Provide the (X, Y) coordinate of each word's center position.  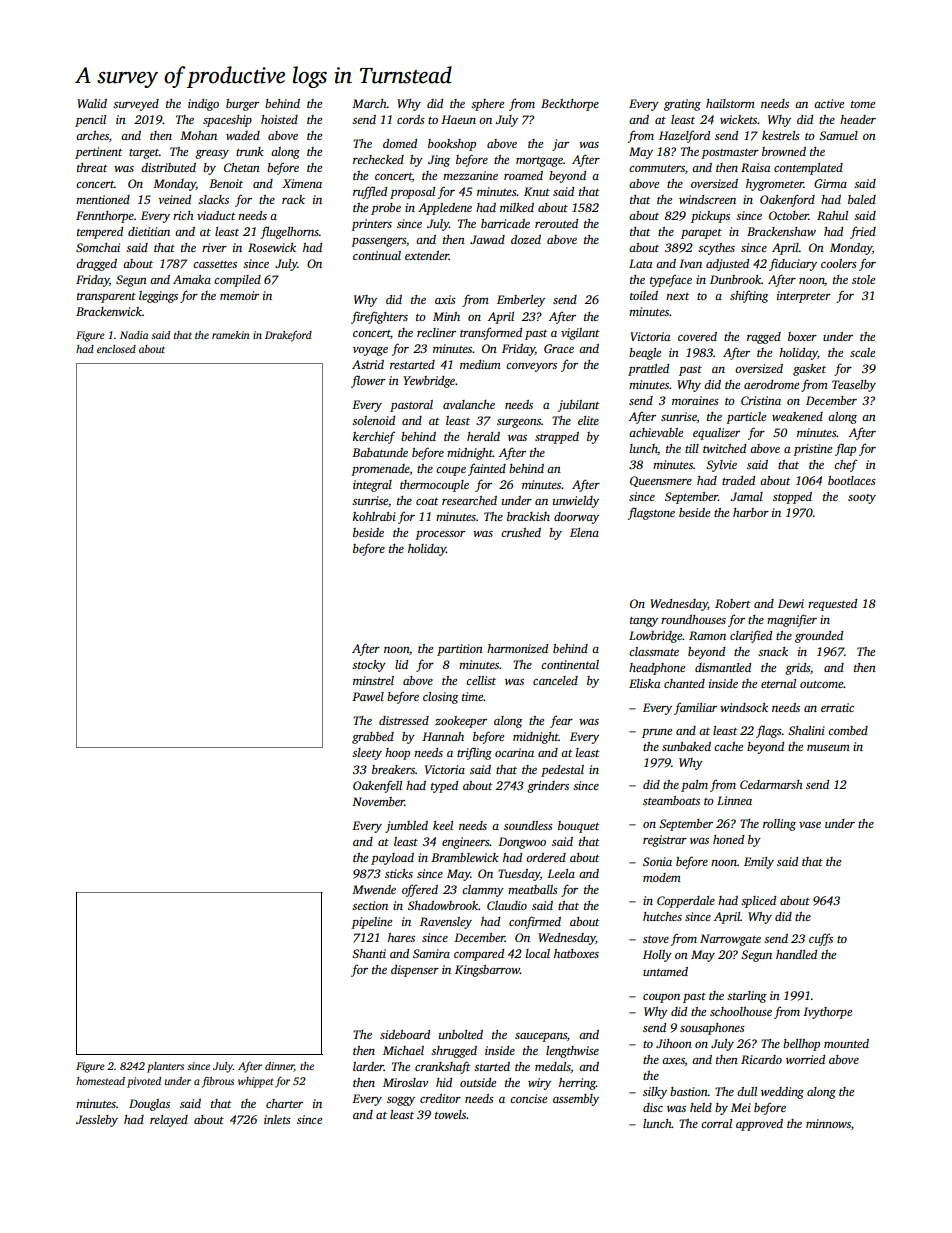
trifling (474, 753)
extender (427, 255)
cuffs (821, 939)
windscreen (707, 199)
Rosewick (272, 247)
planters (165, 1067)
